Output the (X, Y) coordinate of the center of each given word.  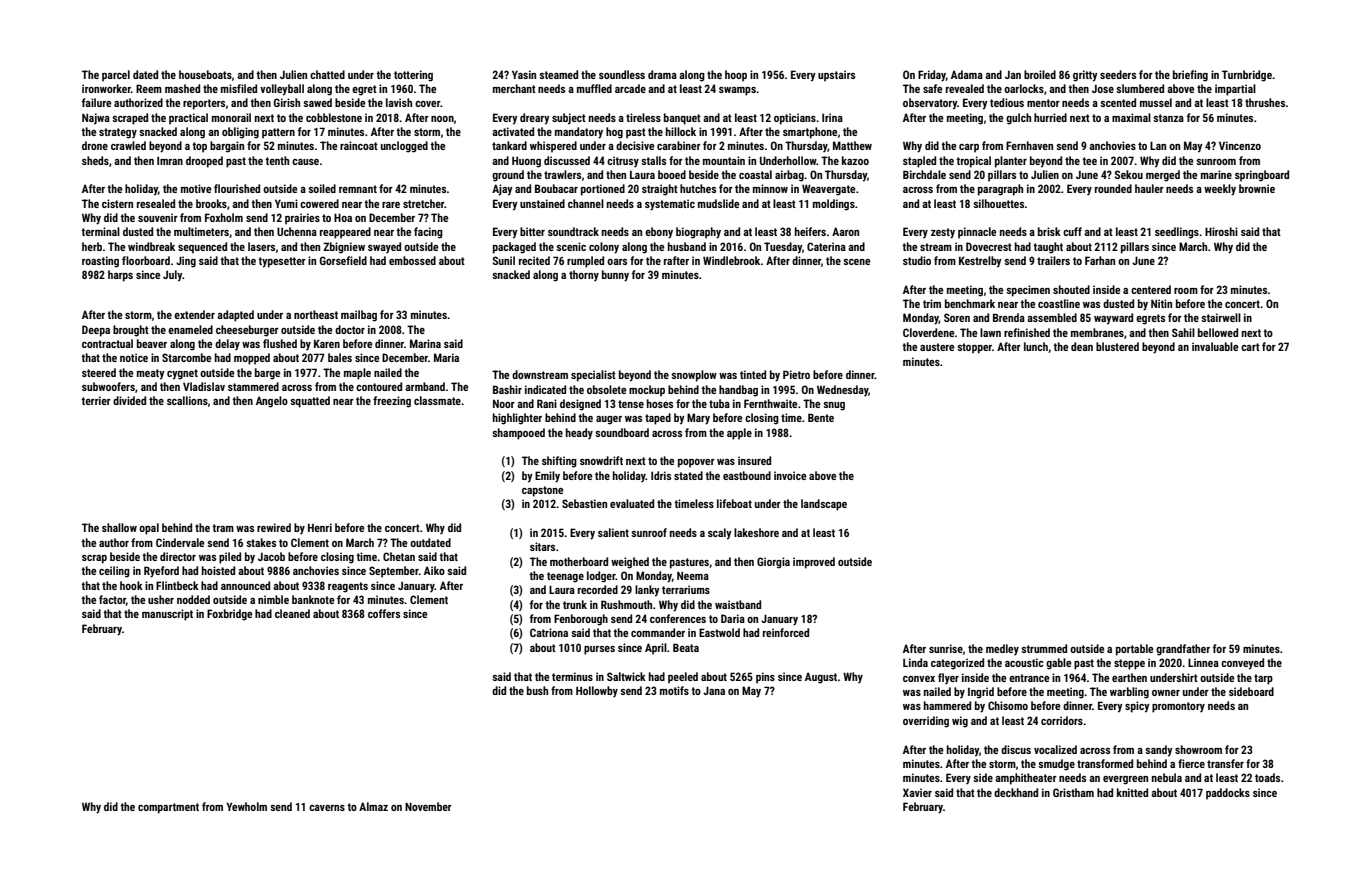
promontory (1178, 707)
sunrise (946, 648)
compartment (168, 808)
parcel (116, 76)
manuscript (167, 615)
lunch (1036, 346)
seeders (1118, 74)
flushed (280, 343)
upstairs (836, 76)
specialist (593, 376)
